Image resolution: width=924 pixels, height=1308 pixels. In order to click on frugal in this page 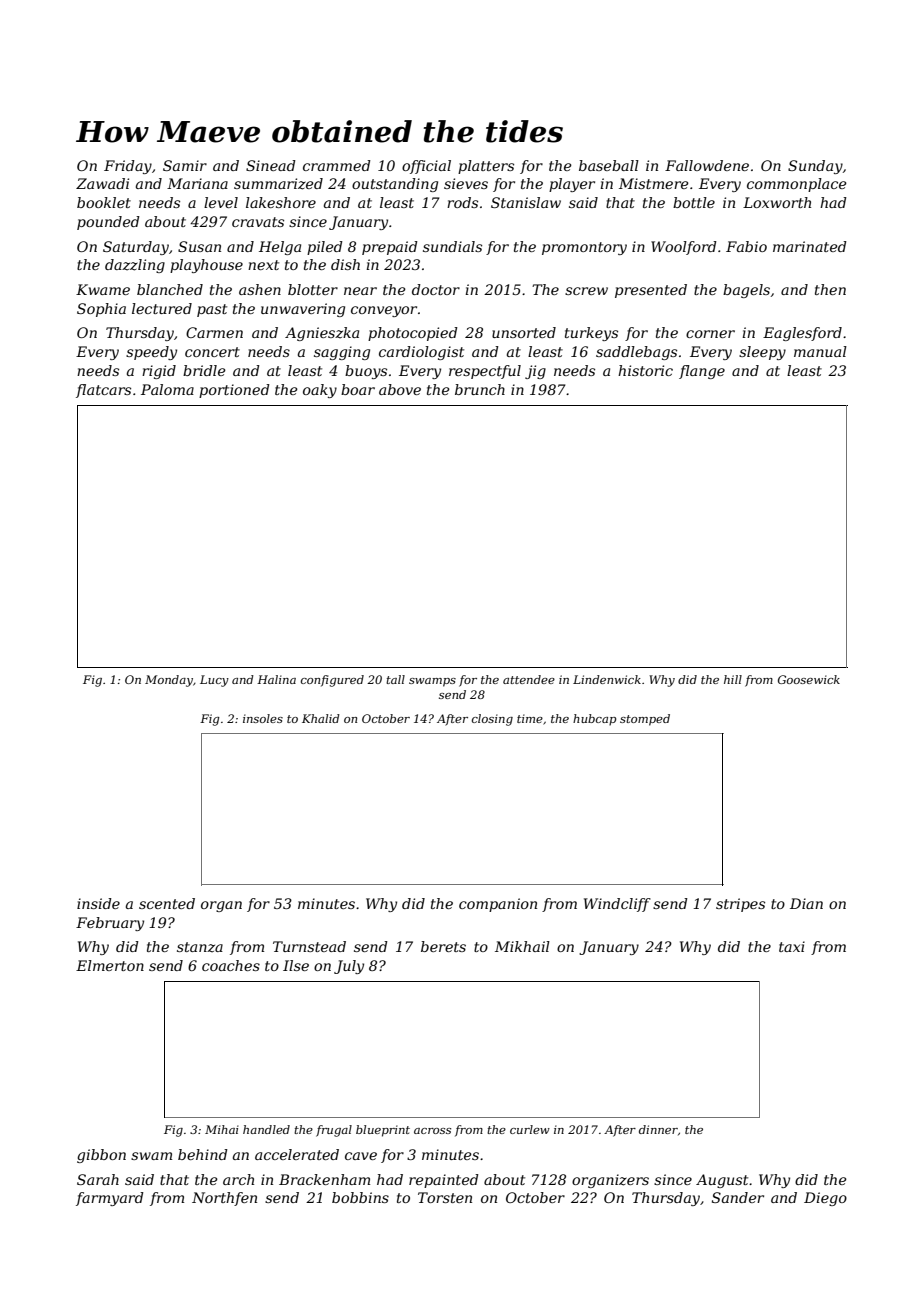, I will do `click(334, 1131)`.
